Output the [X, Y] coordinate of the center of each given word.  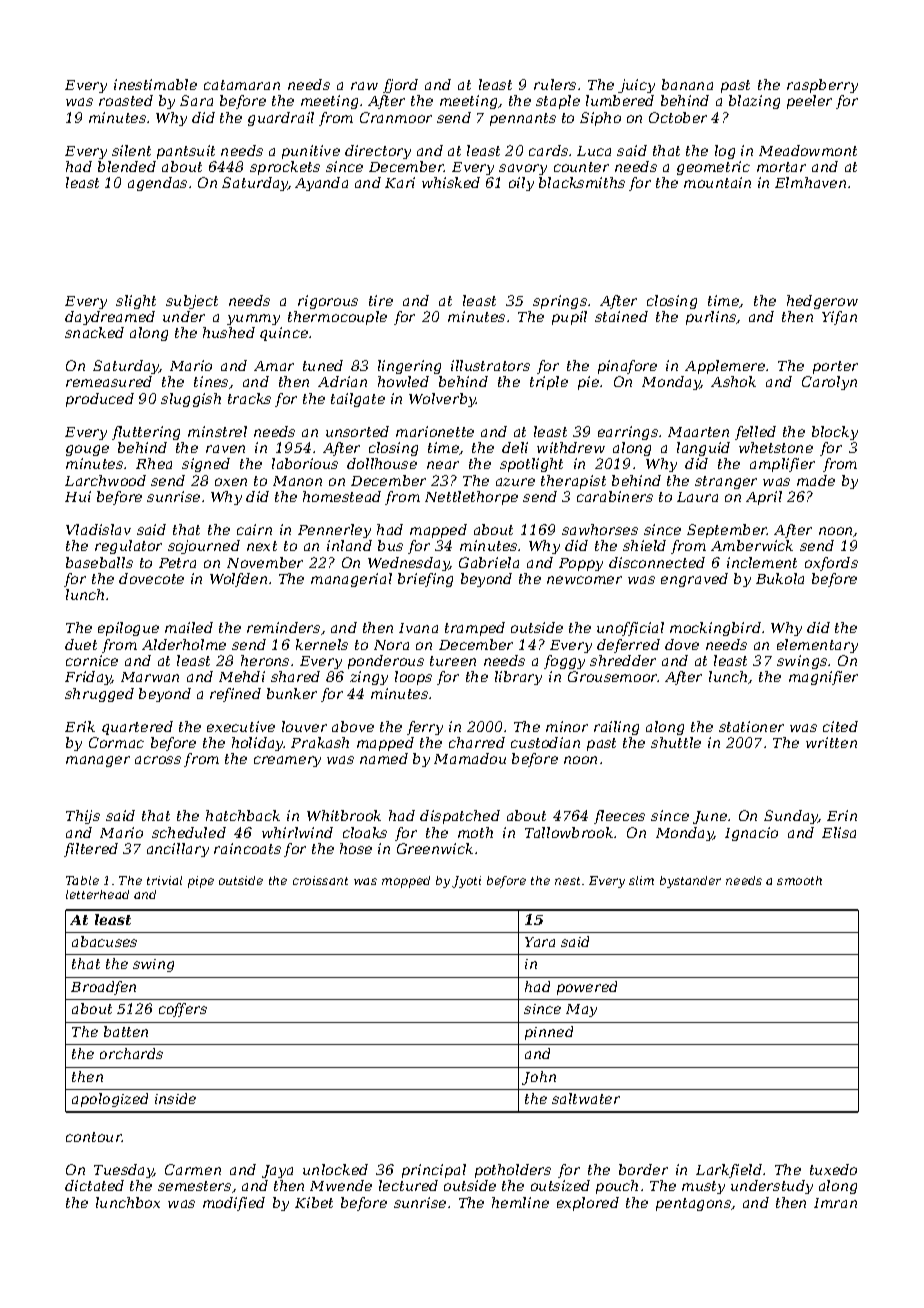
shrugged [99, 695]
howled [403, 381]
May [581, 1010]
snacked [94, 332]
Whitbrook [344, 815]
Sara [196, 100]
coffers [183, 1010]
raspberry [822, 86]
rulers [555, 84]
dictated [94, 1185]
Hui [78, 496]
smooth [799, 880]
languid [703, 449]
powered [587, 988]
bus [390, 545]
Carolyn [829, 383]
